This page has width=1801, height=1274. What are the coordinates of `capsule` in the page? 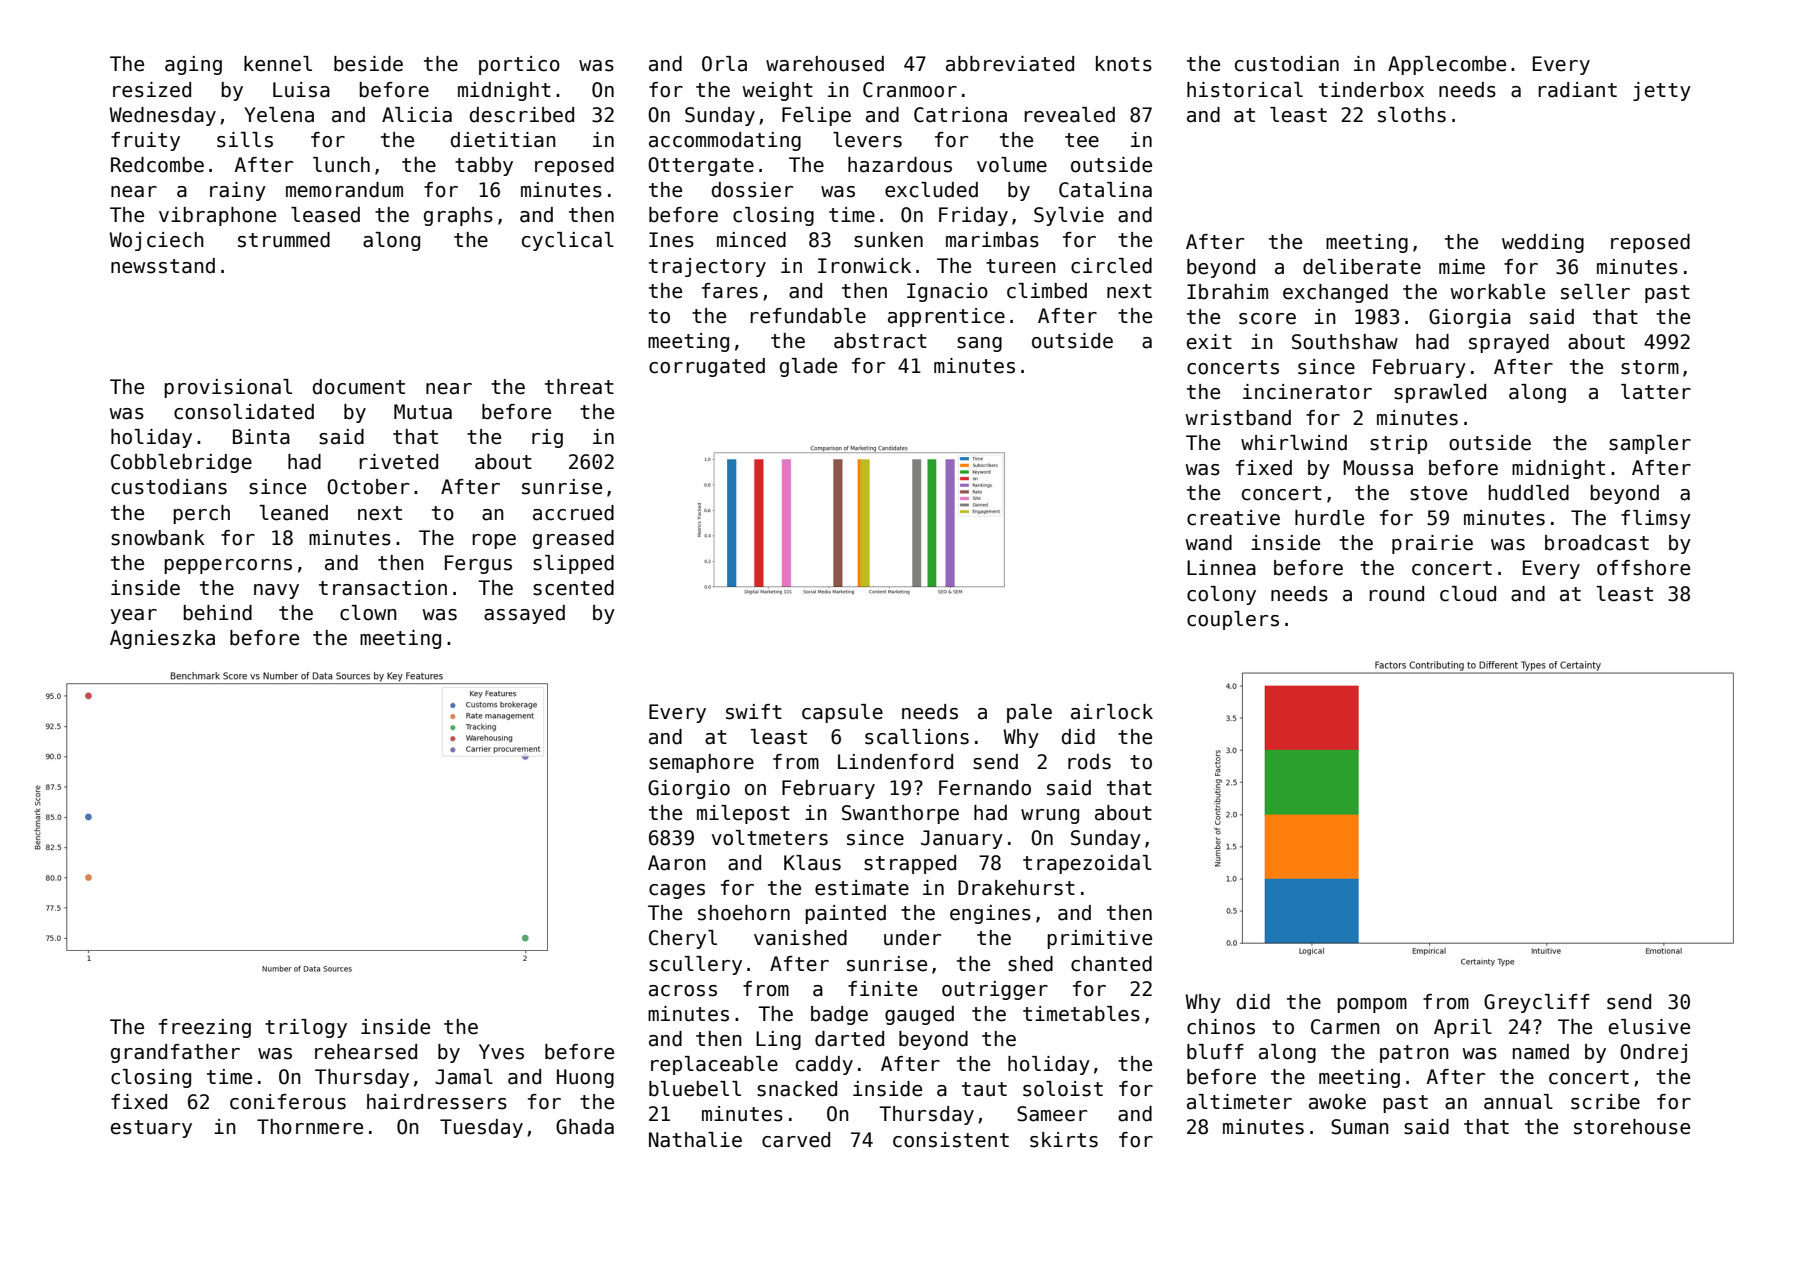 It's located at (842, 713).
